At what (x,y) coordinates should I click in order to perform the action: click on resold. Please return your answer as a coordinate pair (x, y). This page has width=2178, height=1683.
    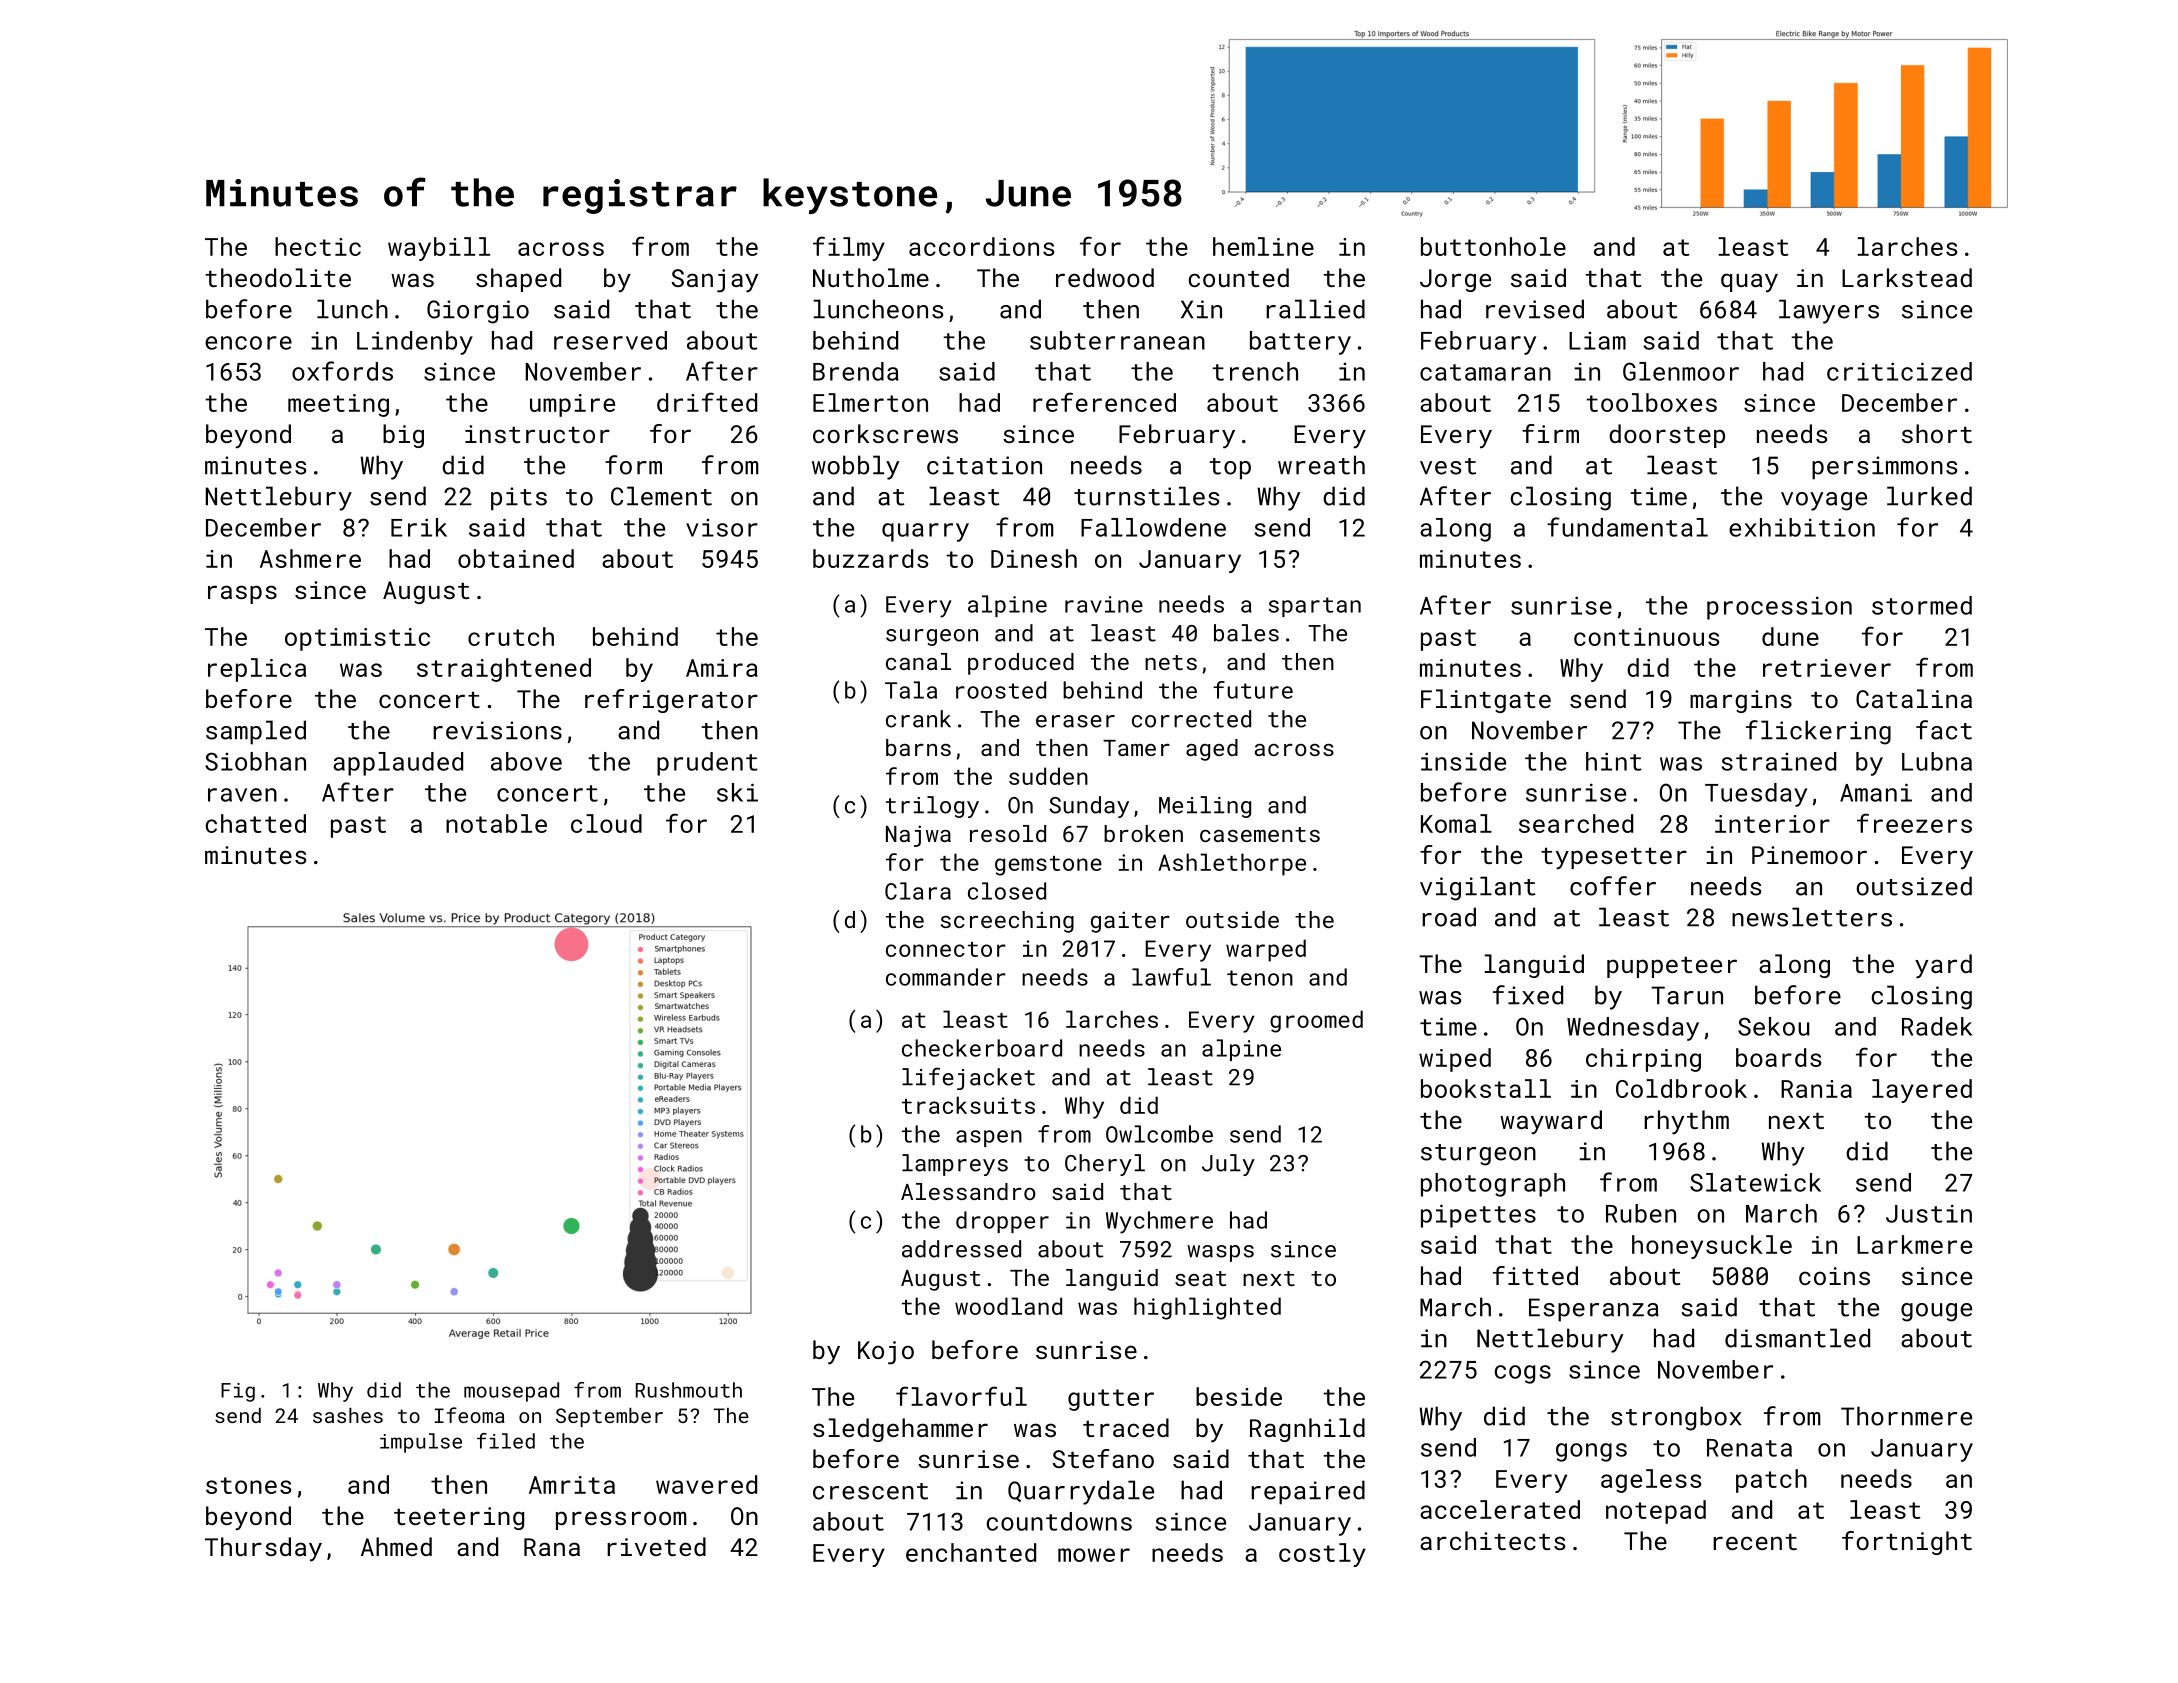
    Looking at the image, I should click on (1008, 833).
